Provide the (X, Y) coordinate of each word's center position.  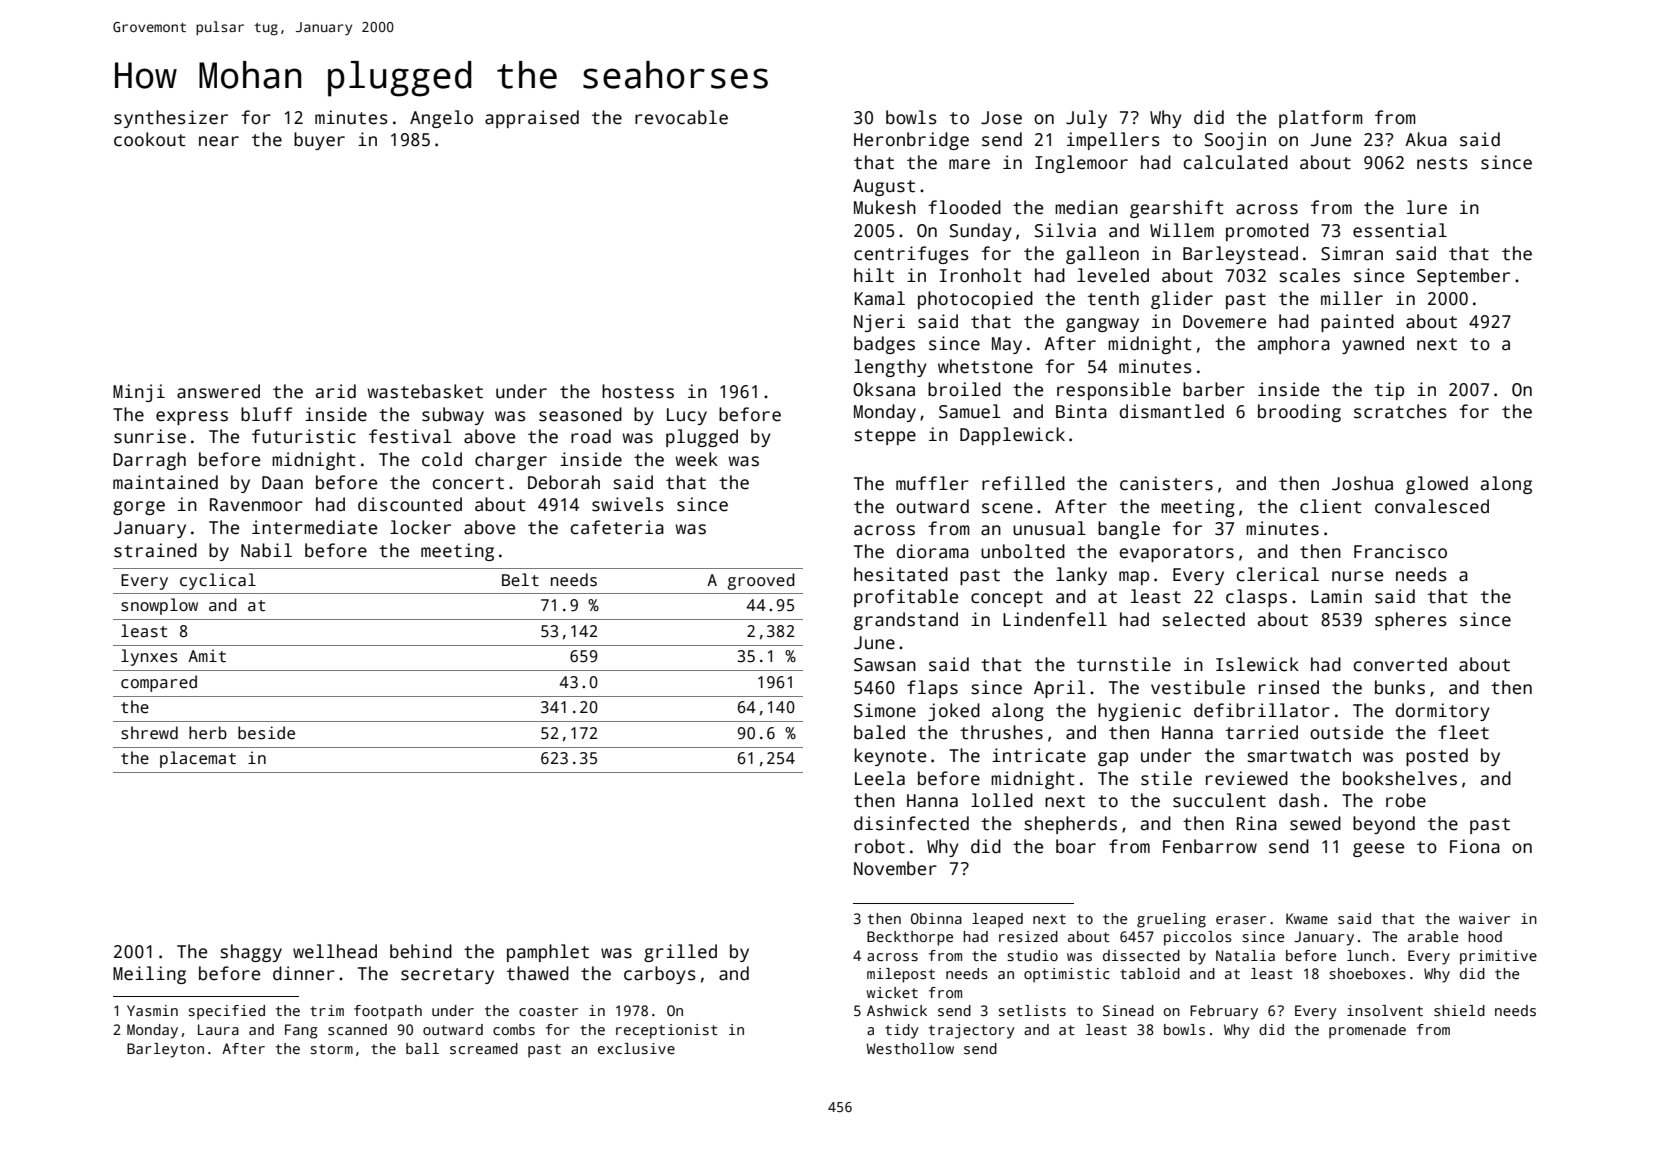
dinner (304, 973)
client (1330, 506)
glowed (1437, 485)
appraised (532, 119)
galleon (1102, 255)
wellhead (335, 951)
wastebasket (425, 391)
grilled (680, 953)
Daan (282, 483)
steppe (885, 437)
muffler (932, 483)
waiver (1484, 918)
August (884, 187)
